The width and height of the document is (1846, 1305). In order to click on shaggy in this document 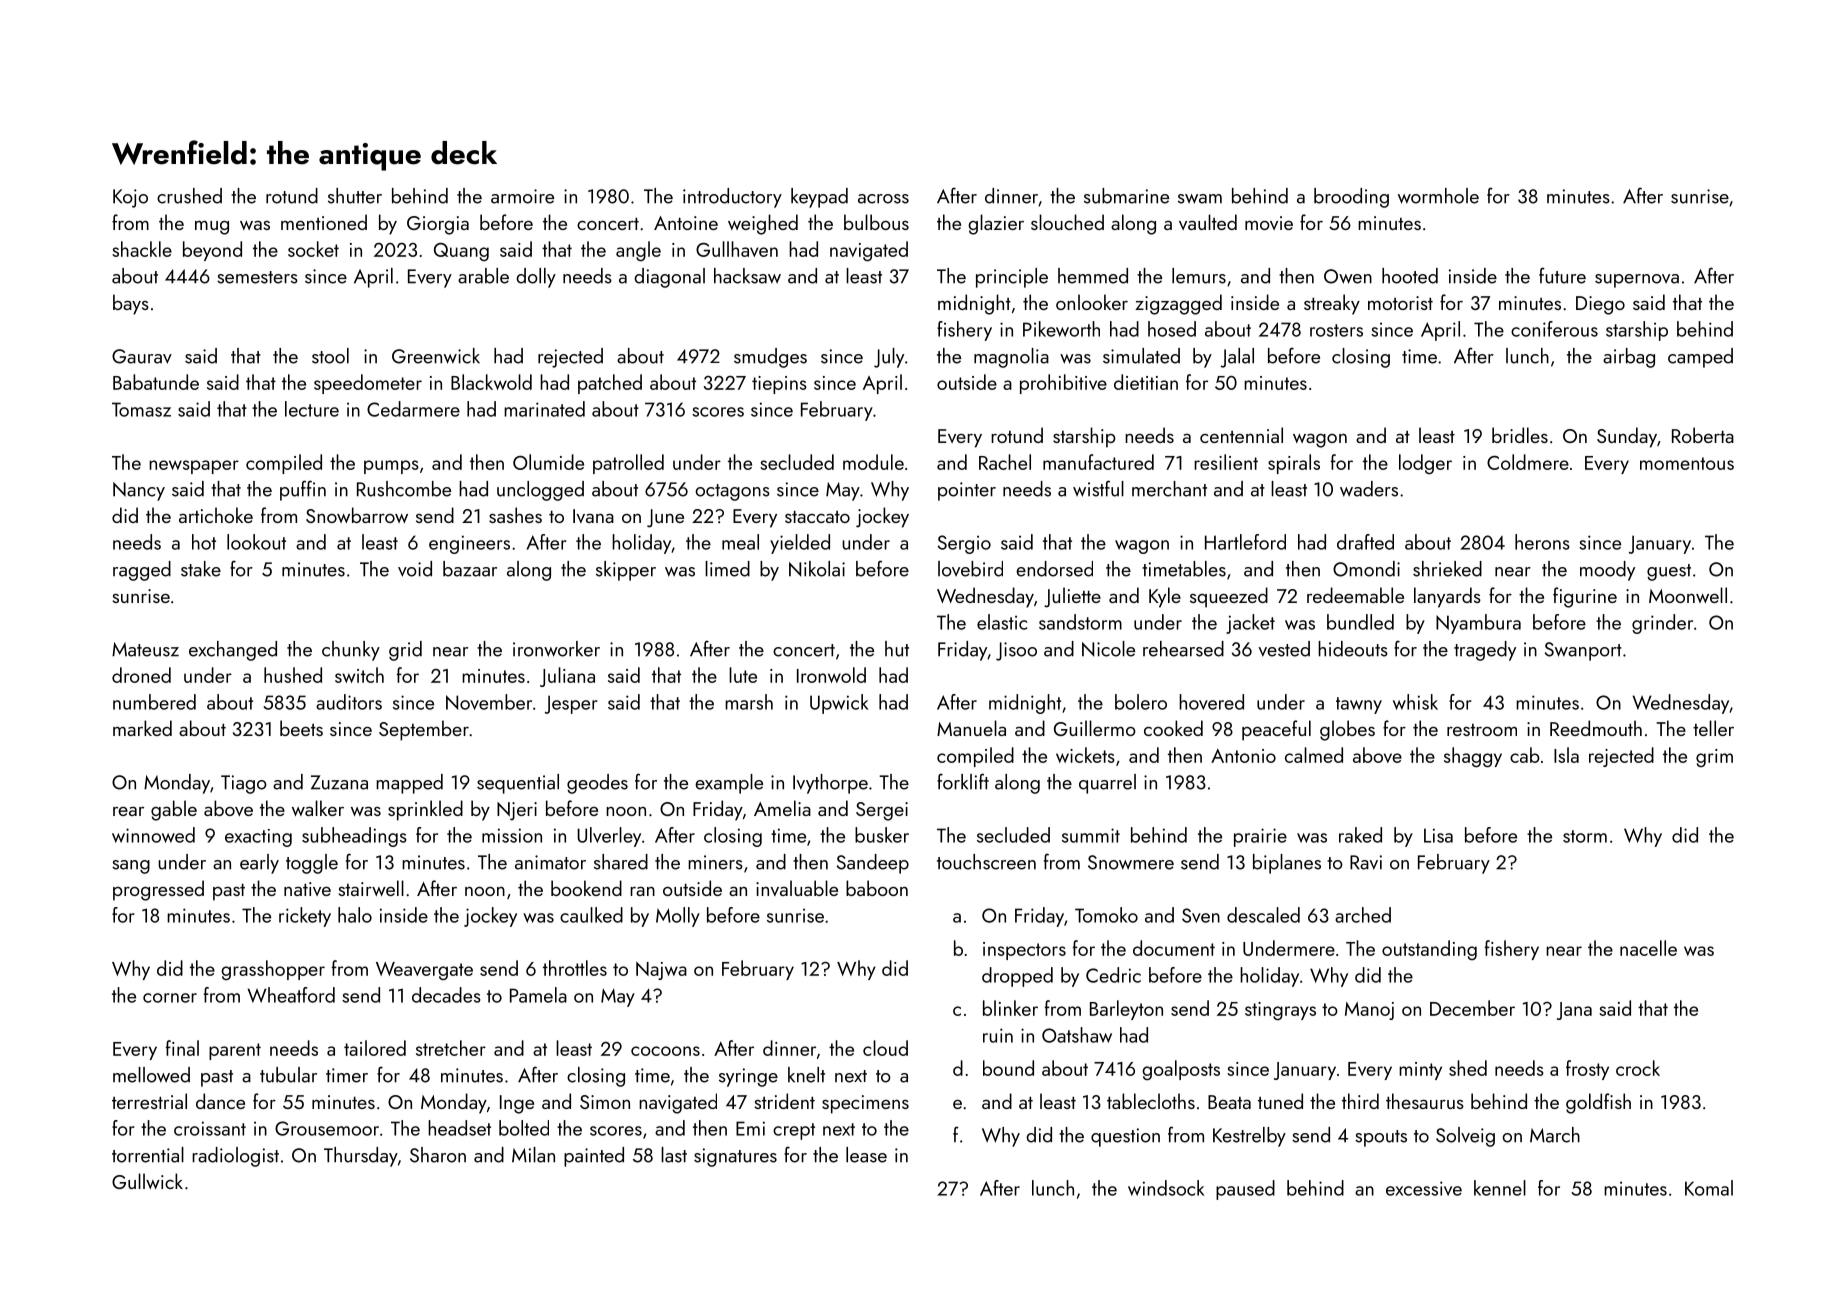, I will do `click(1473, 757)`.
